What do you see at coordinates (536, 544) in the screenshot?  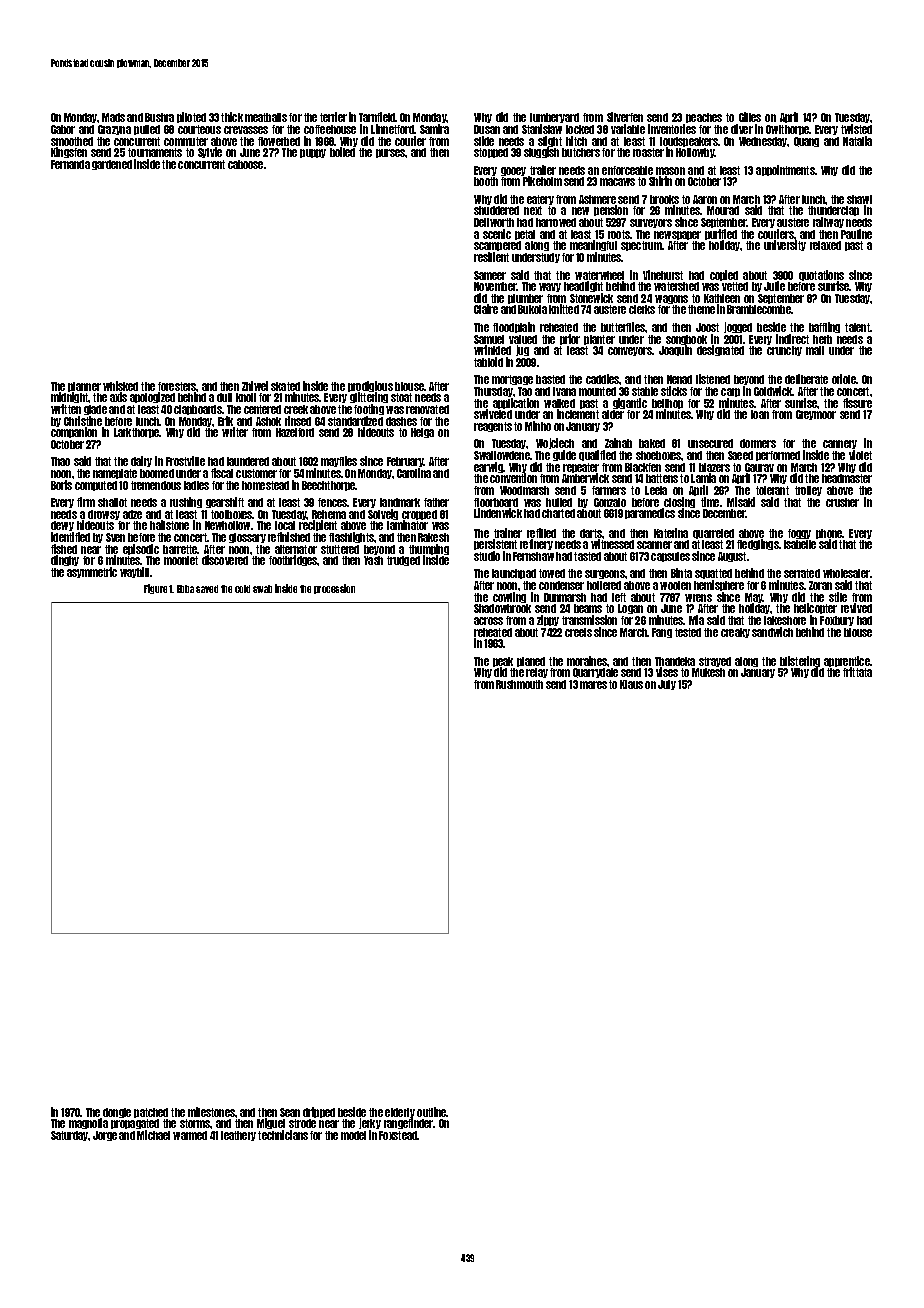 I see `refinery` at bounding box center [536, 544].
